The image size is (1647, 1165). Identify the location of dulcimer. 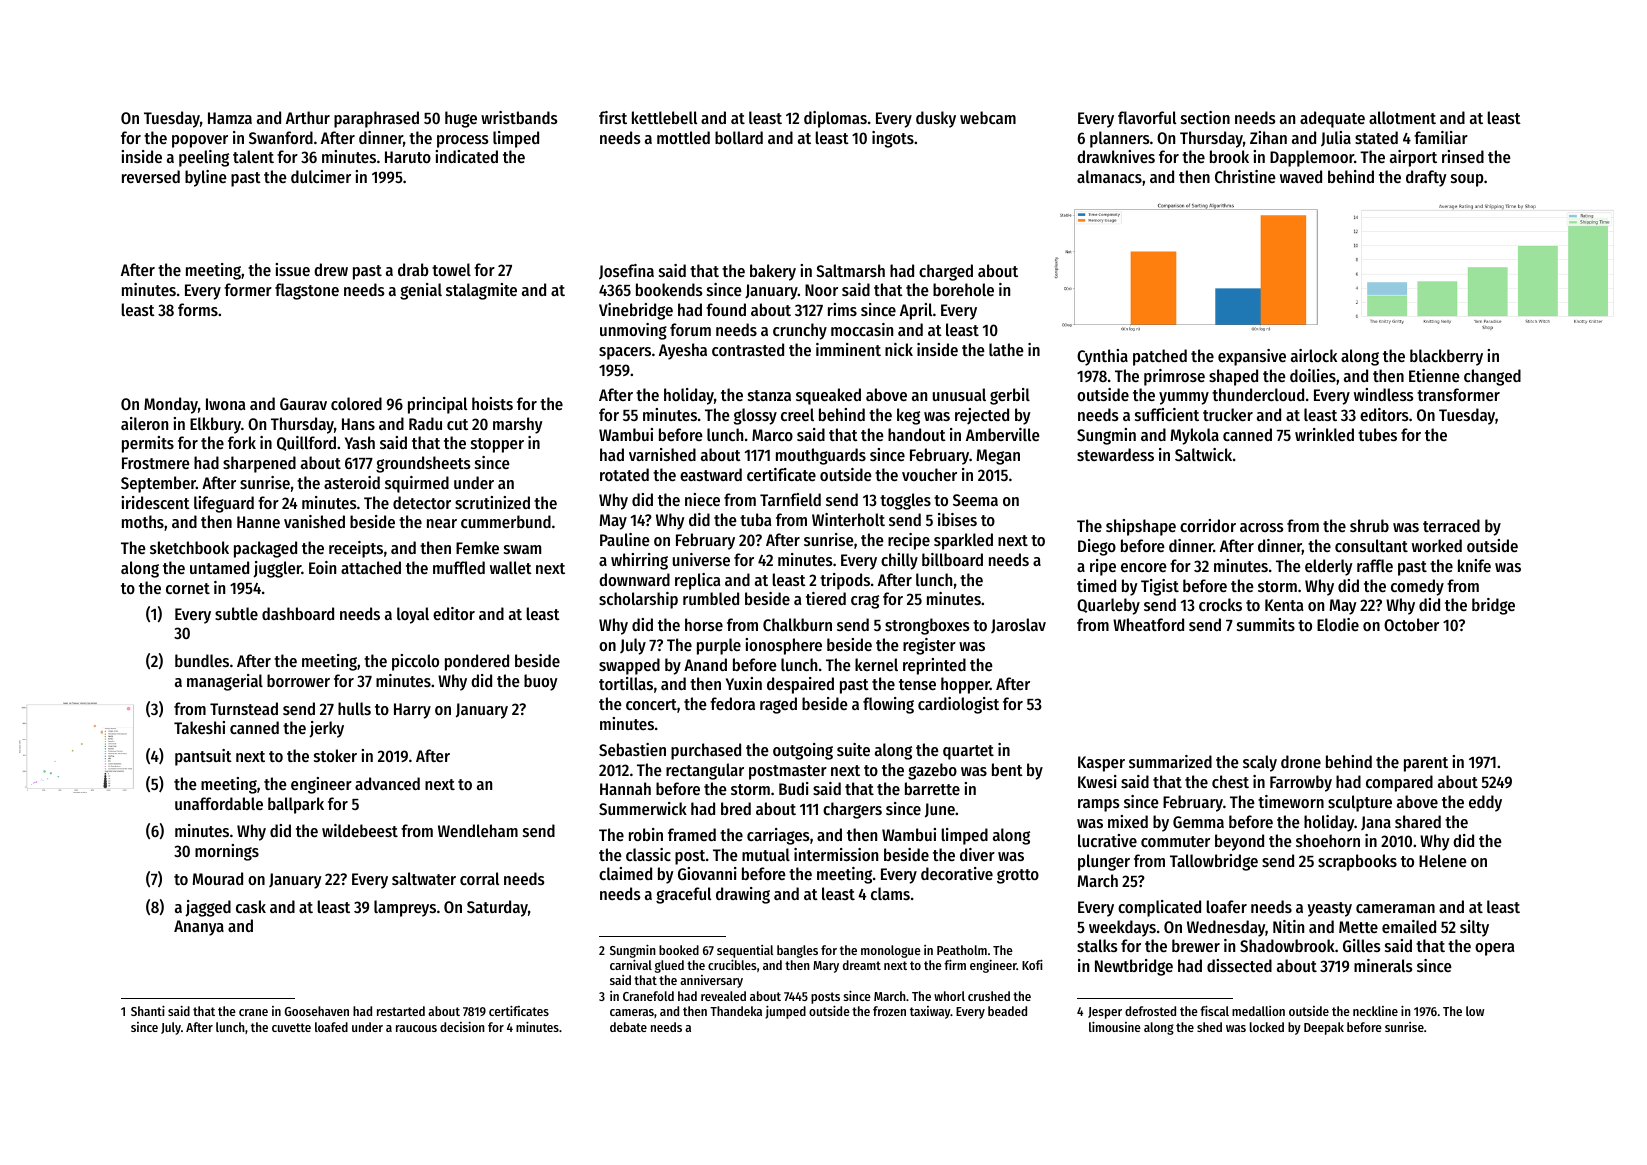
(321, 176).
